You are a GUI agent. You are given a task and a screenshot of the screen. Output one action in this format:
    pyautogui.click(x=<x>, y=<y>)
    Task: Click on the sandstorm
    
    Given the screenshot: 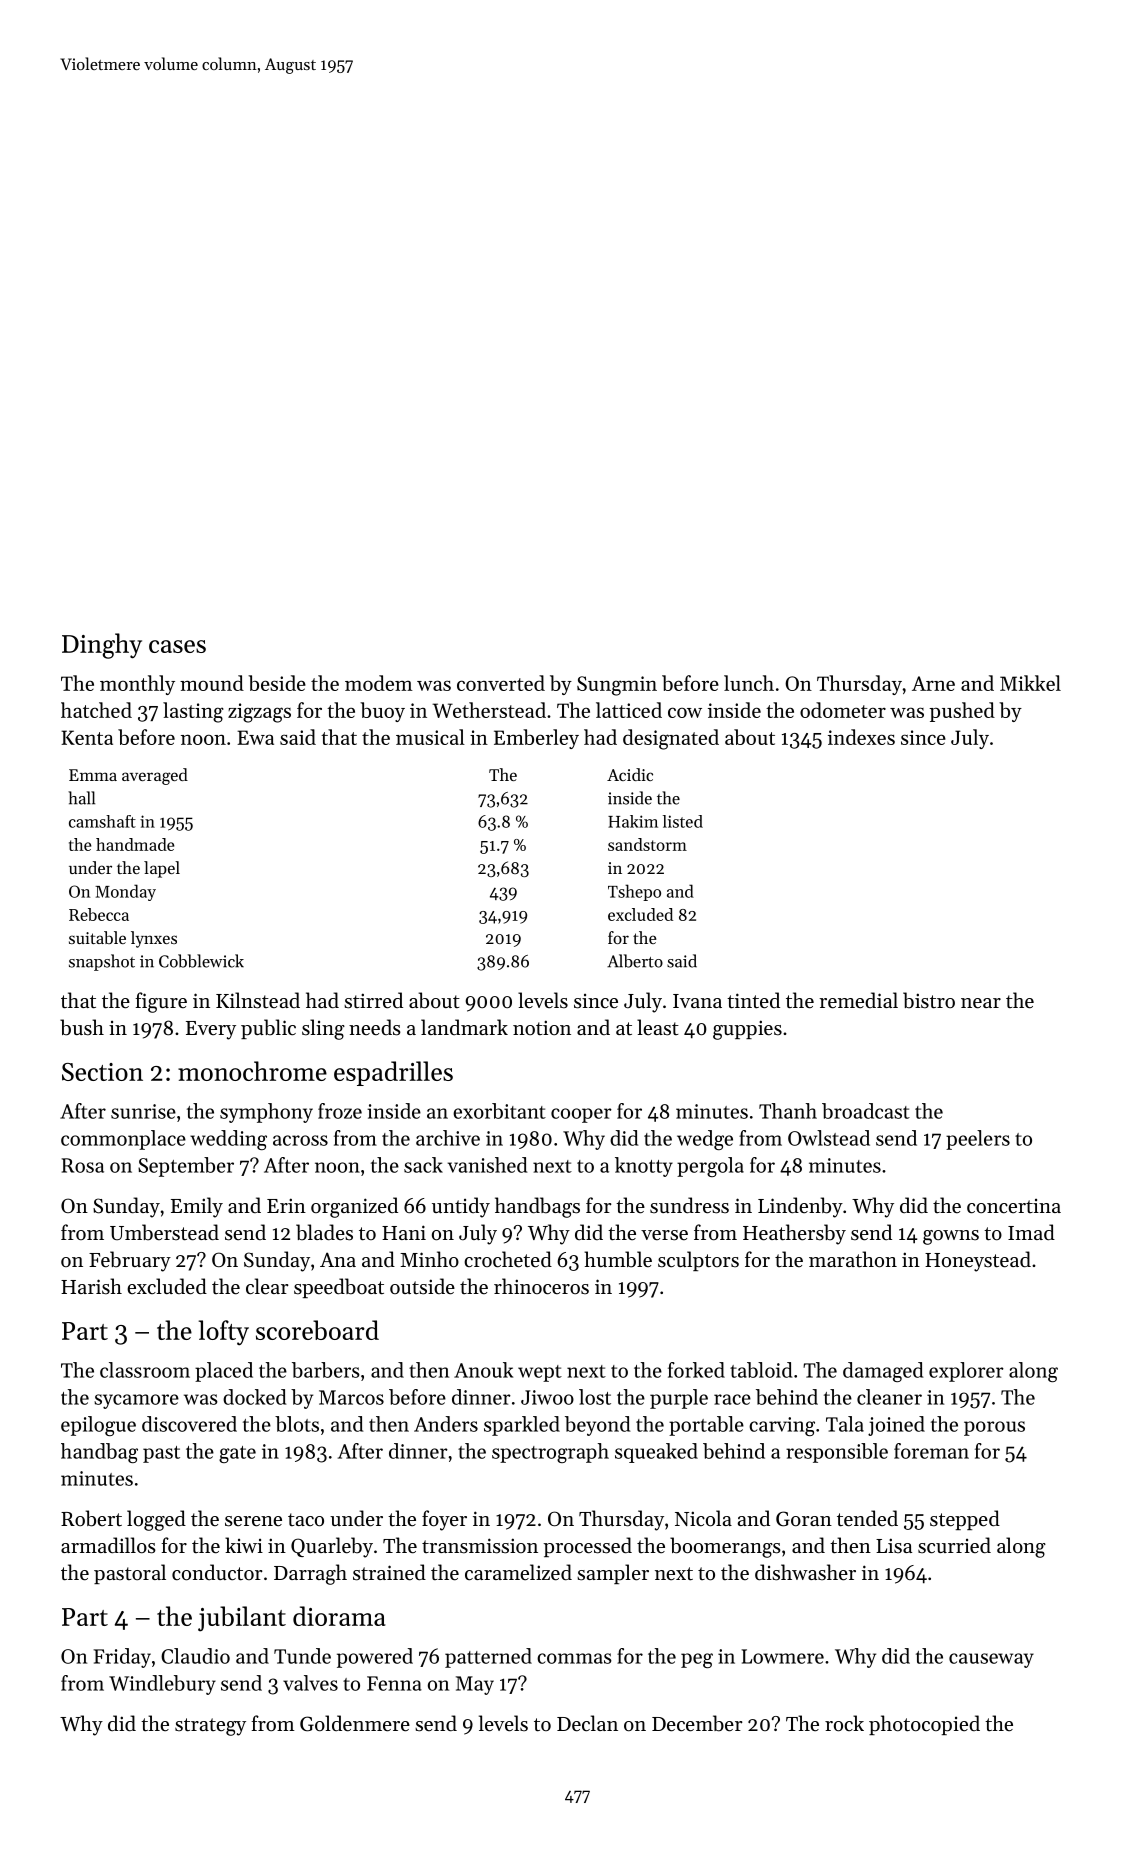 What is the action you would take?
    pyautogui.click(x=647, y=844)
